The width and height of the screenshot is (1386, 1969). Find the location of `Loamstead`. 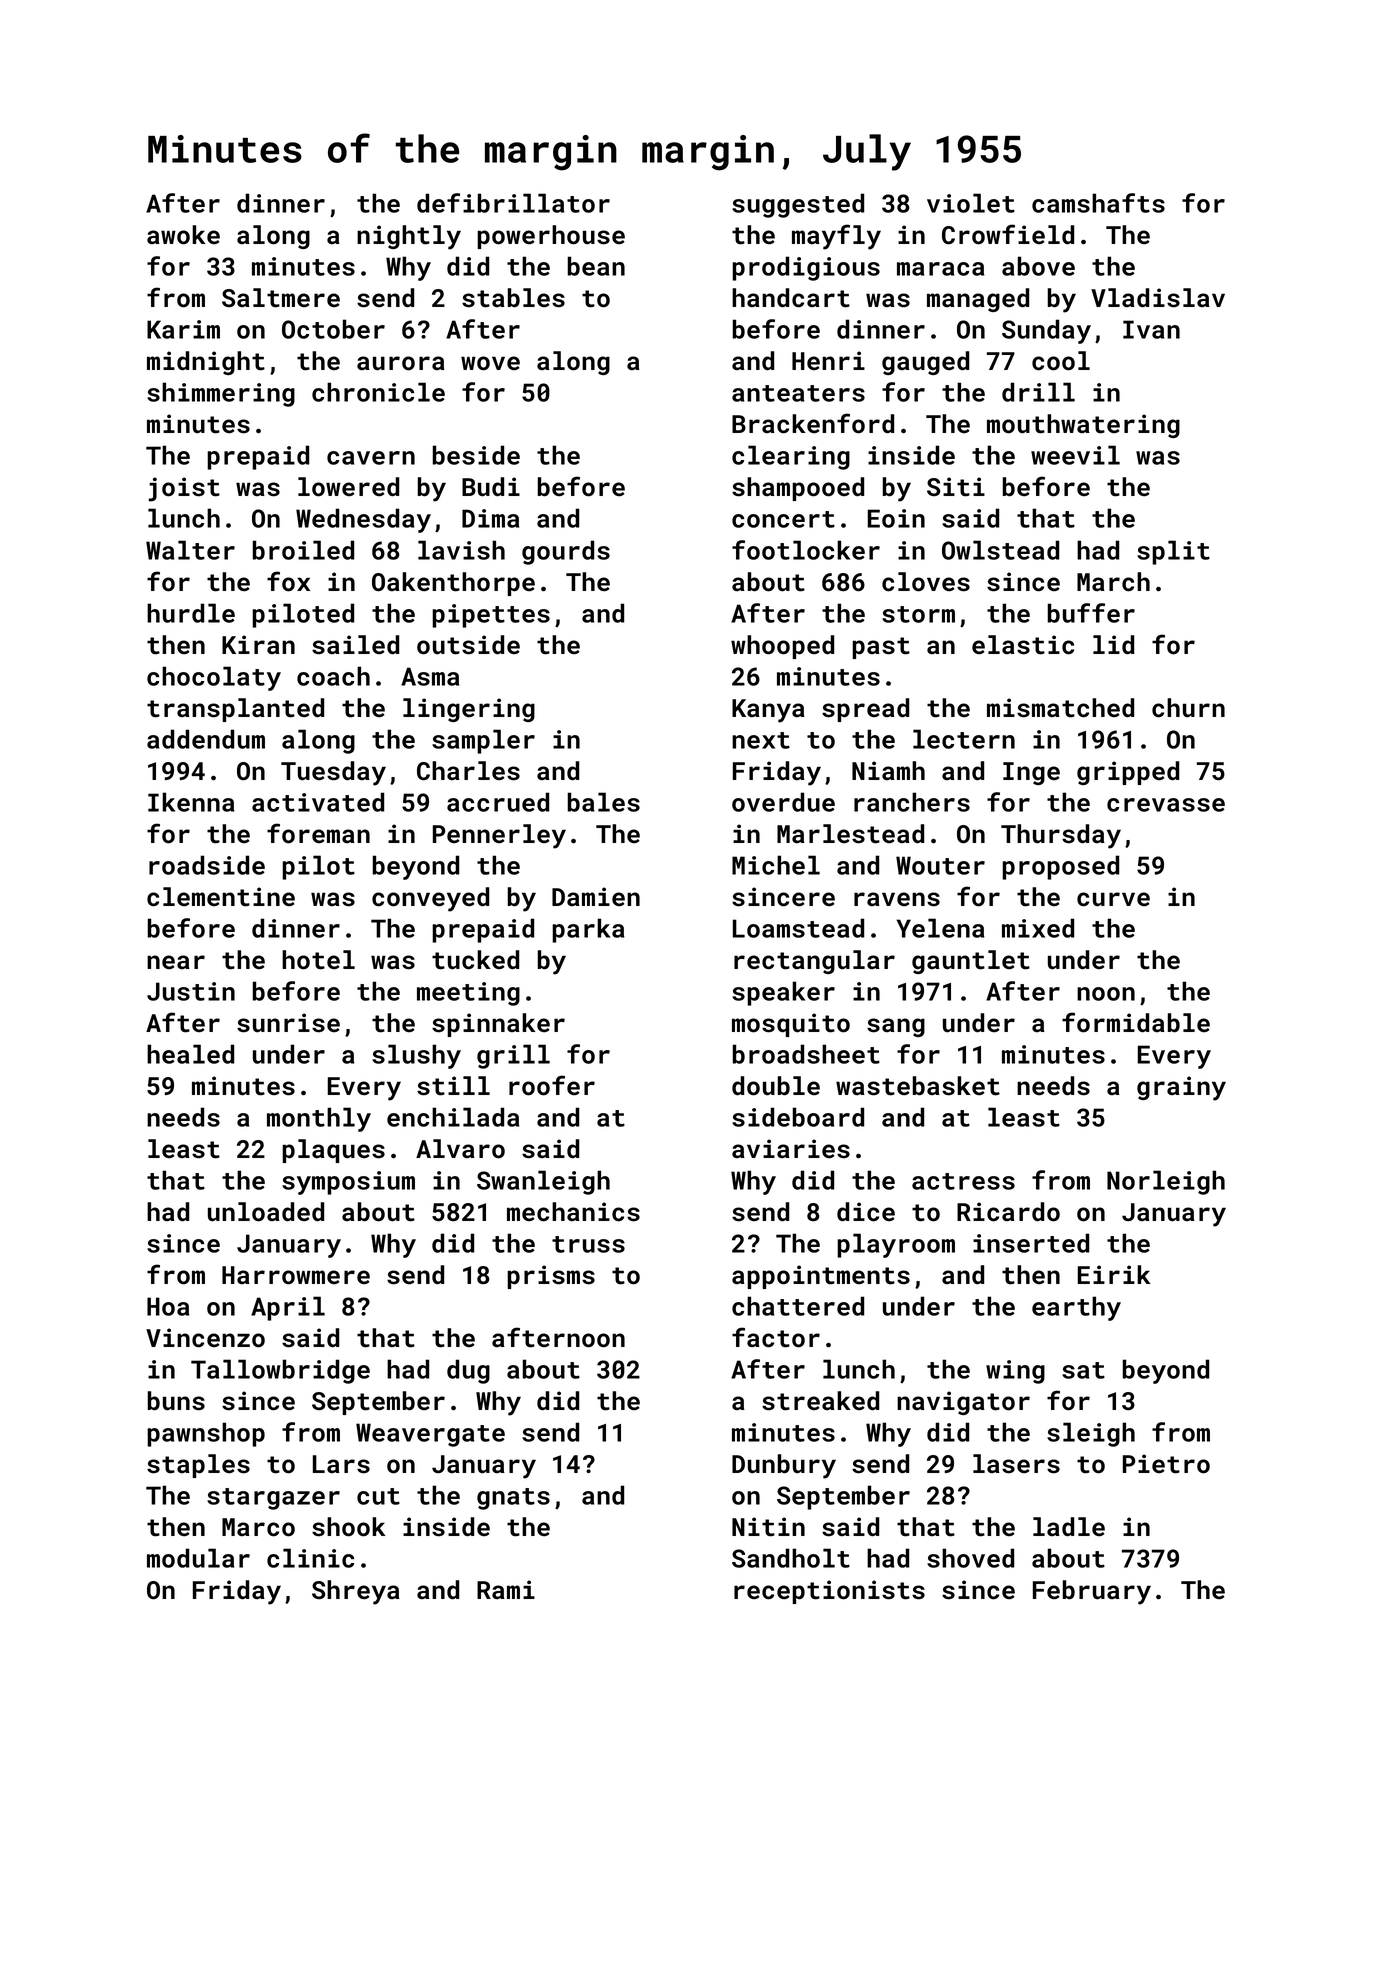

Loamstead is located at coordinates (798, 928).
